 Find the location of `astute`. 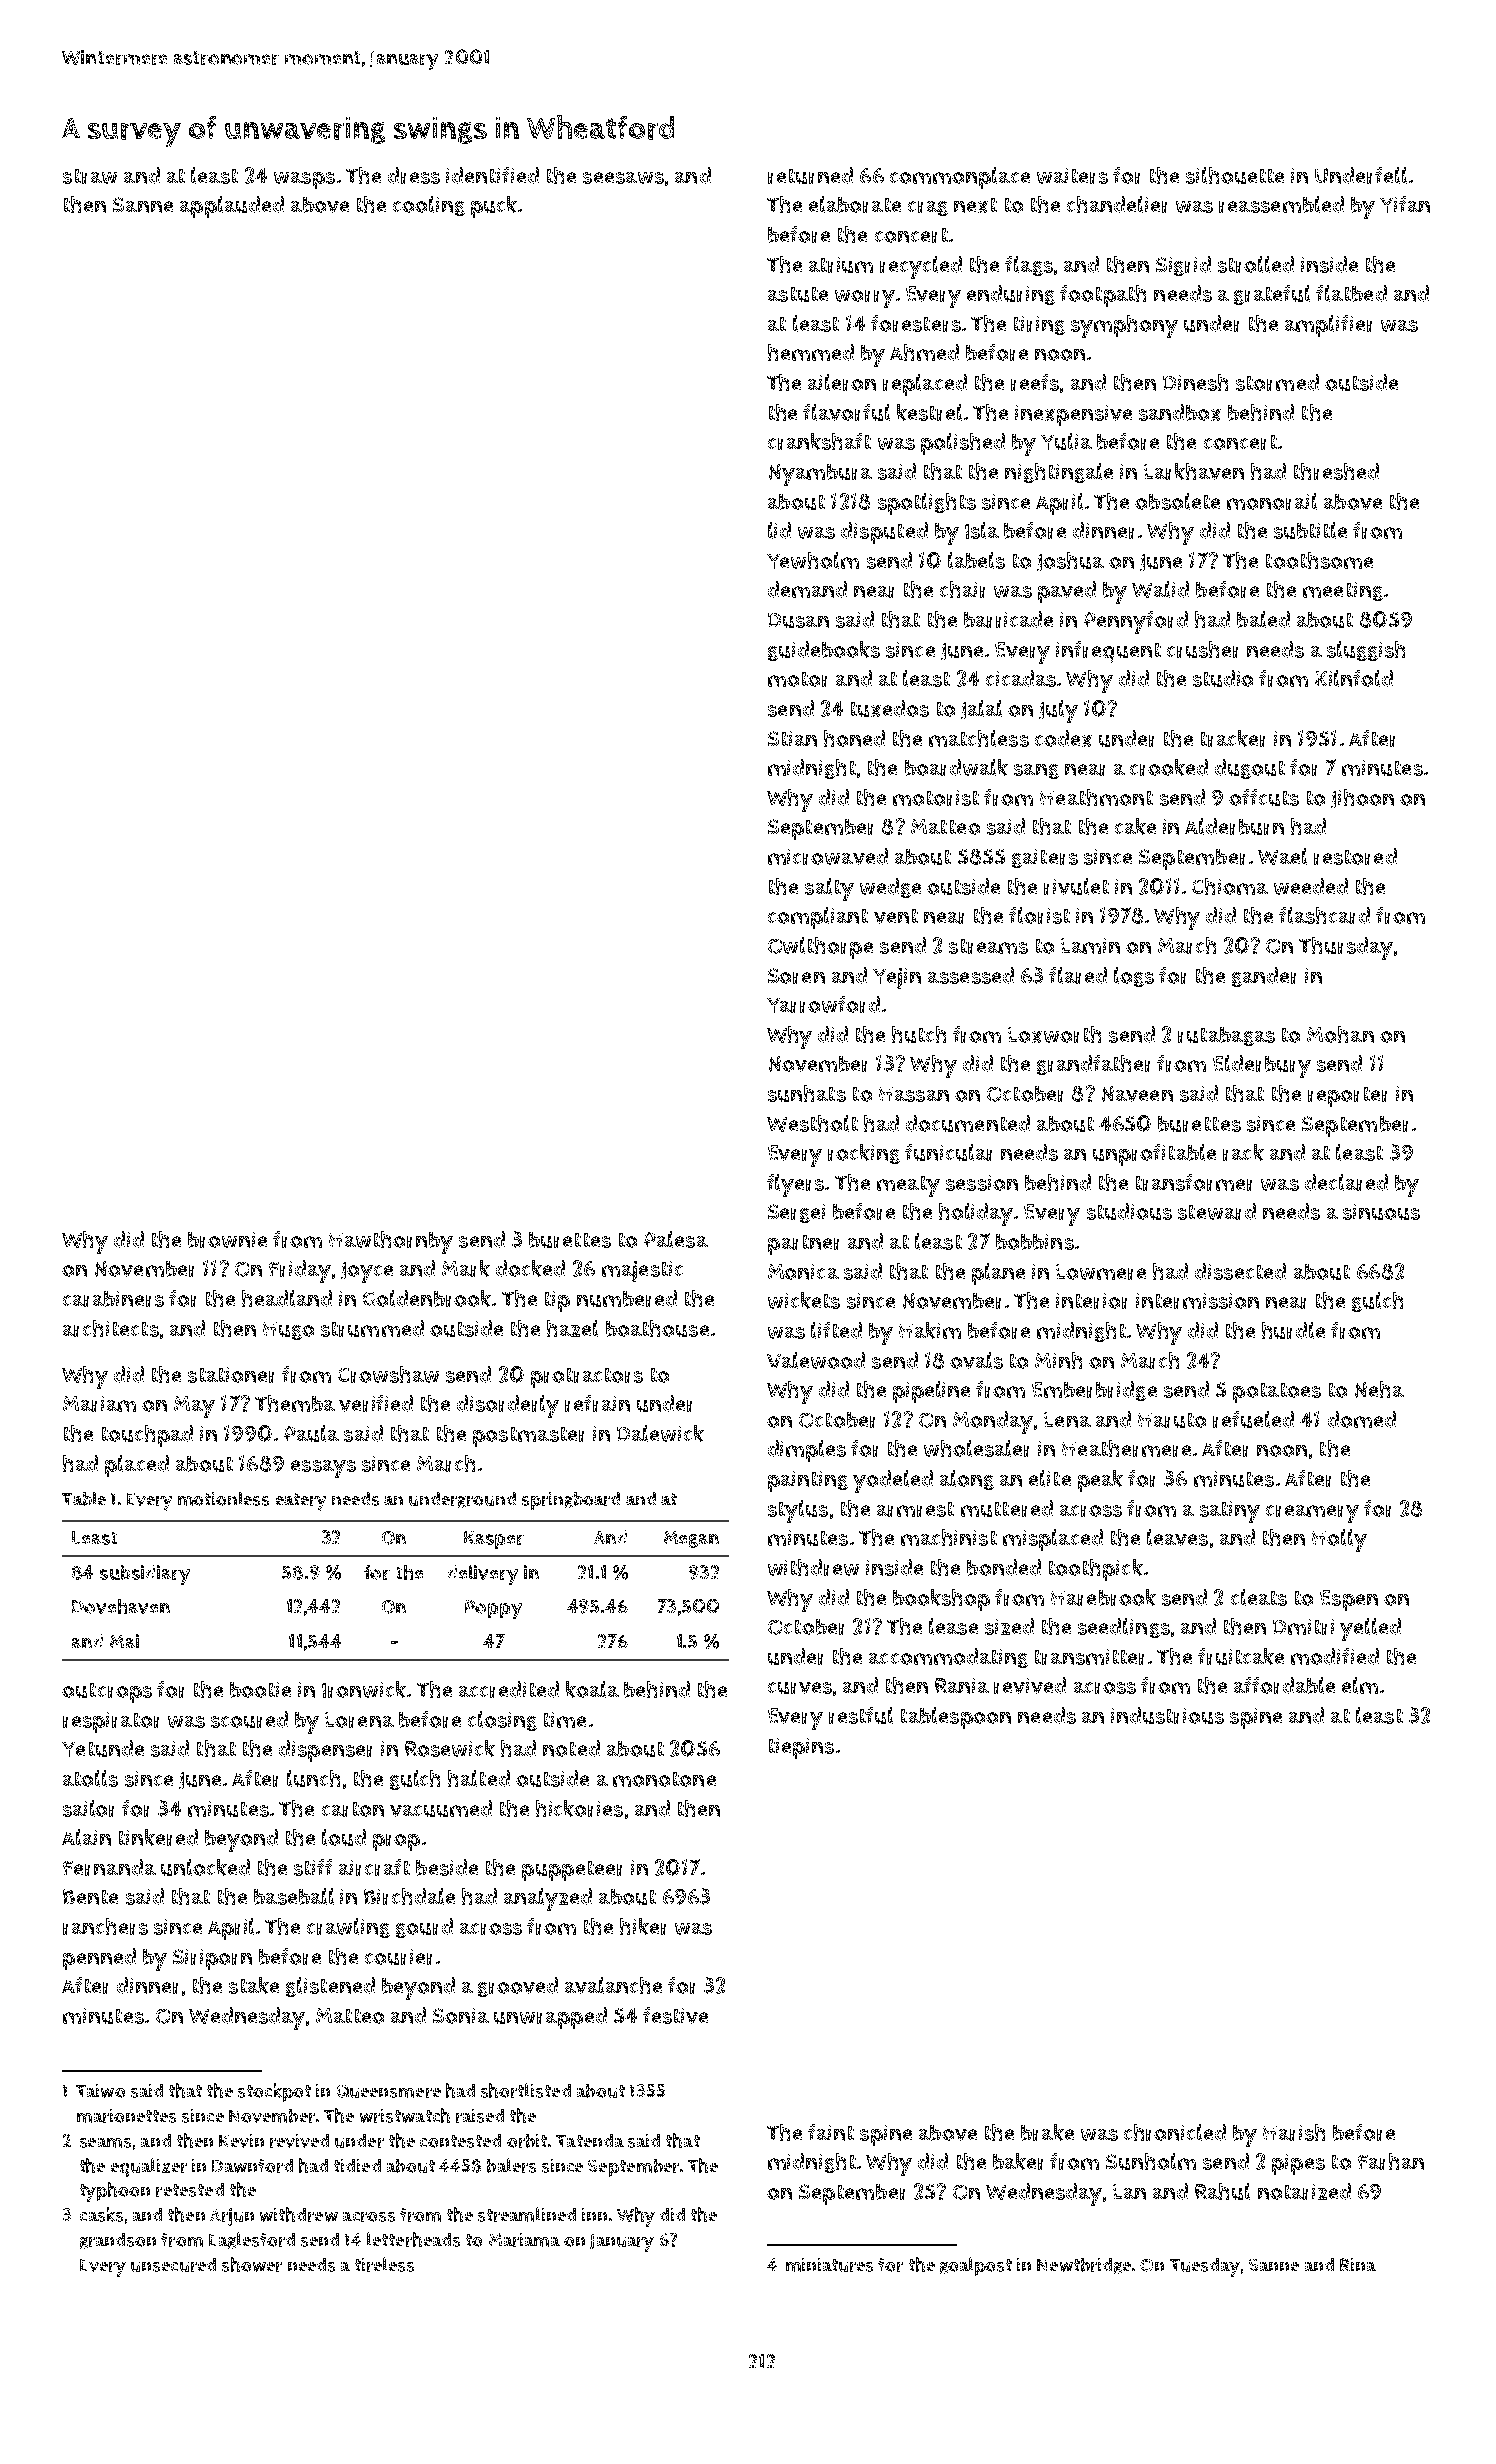

astute is located at coordinates (798, 294).
